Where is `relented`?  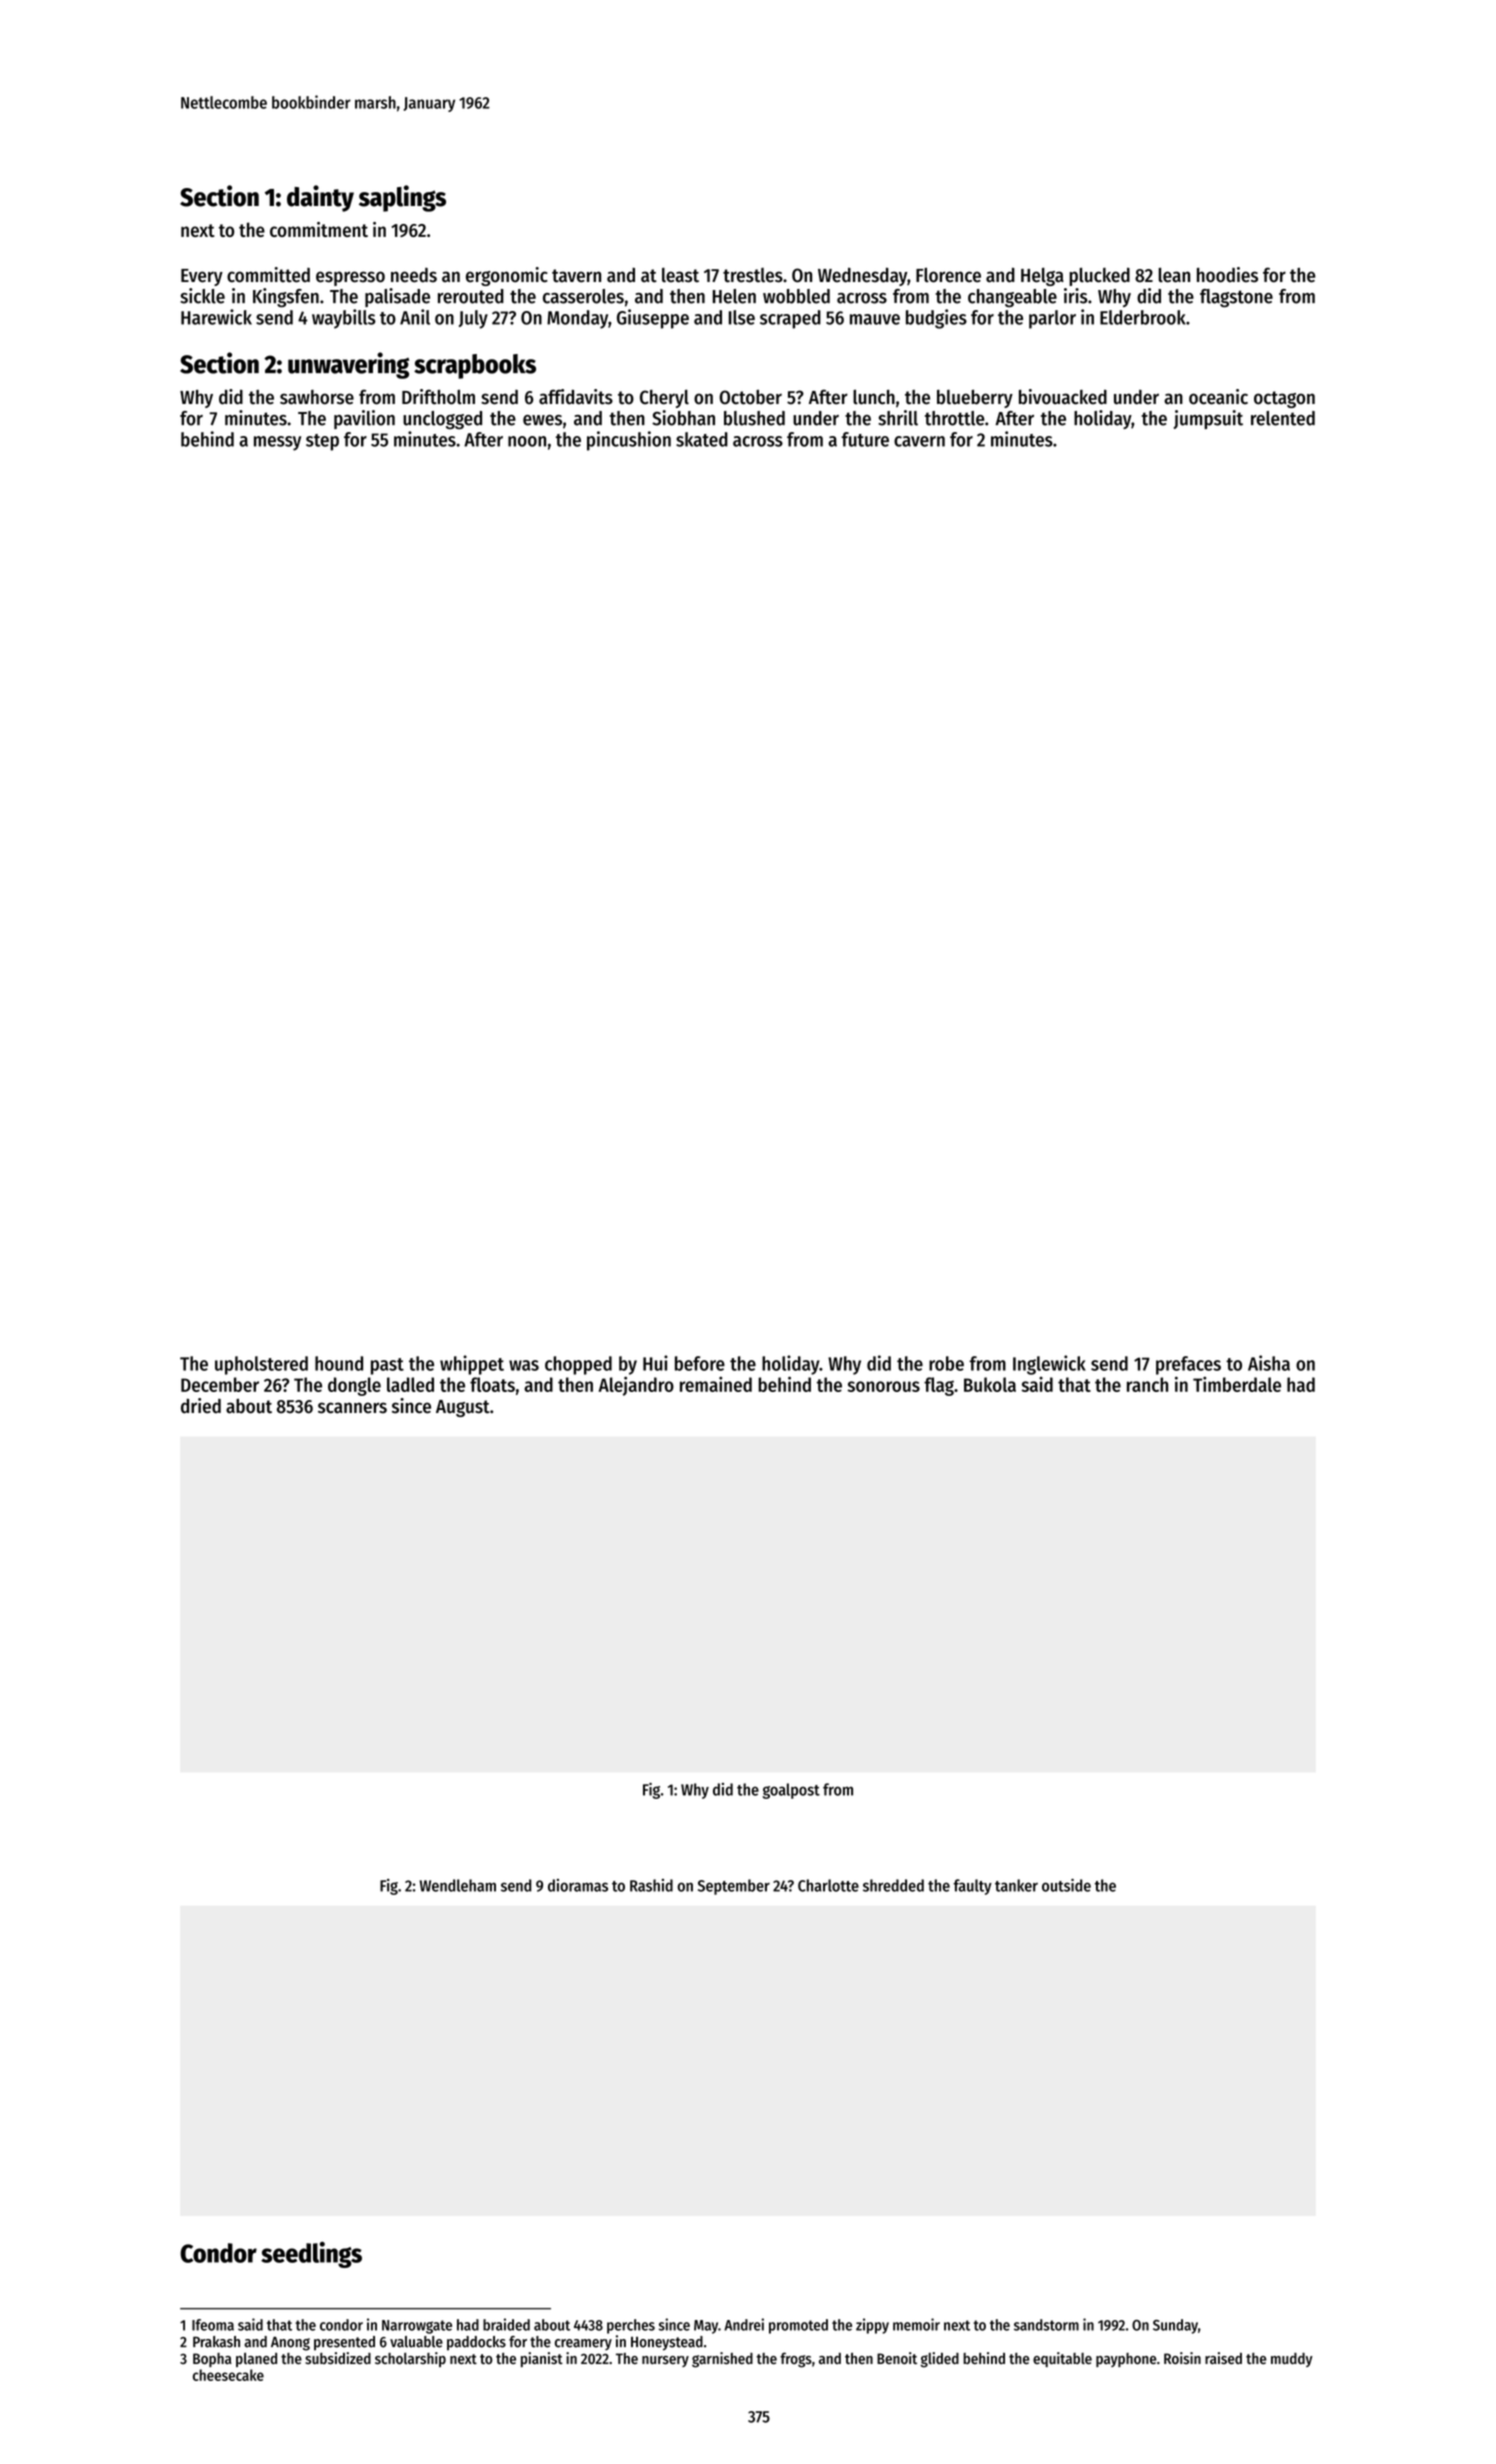
relented is located at coordinates (1283, 418).
